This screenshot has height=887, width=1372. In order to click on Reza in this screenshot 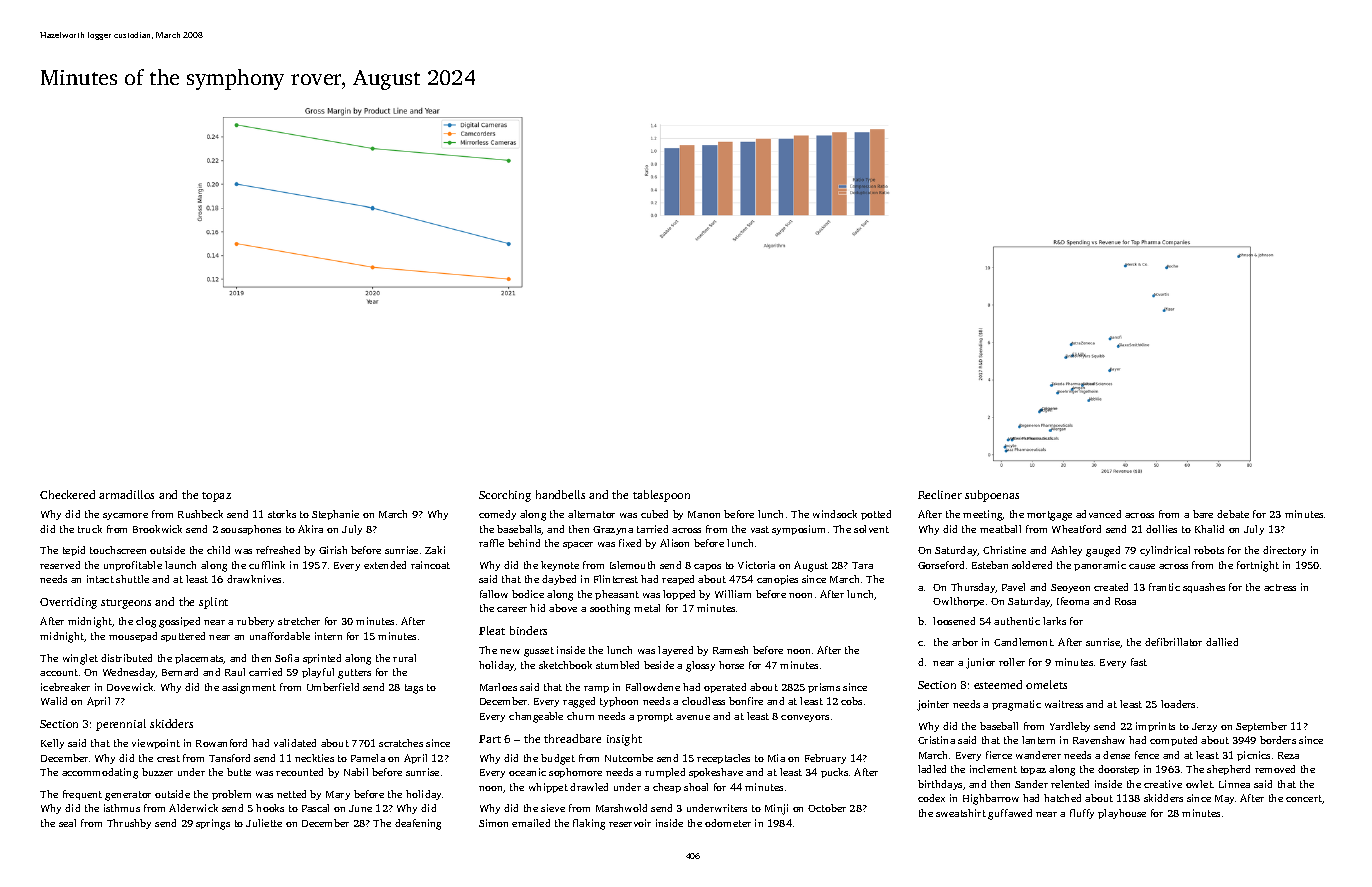, I will do `click(1288, 755)`.
